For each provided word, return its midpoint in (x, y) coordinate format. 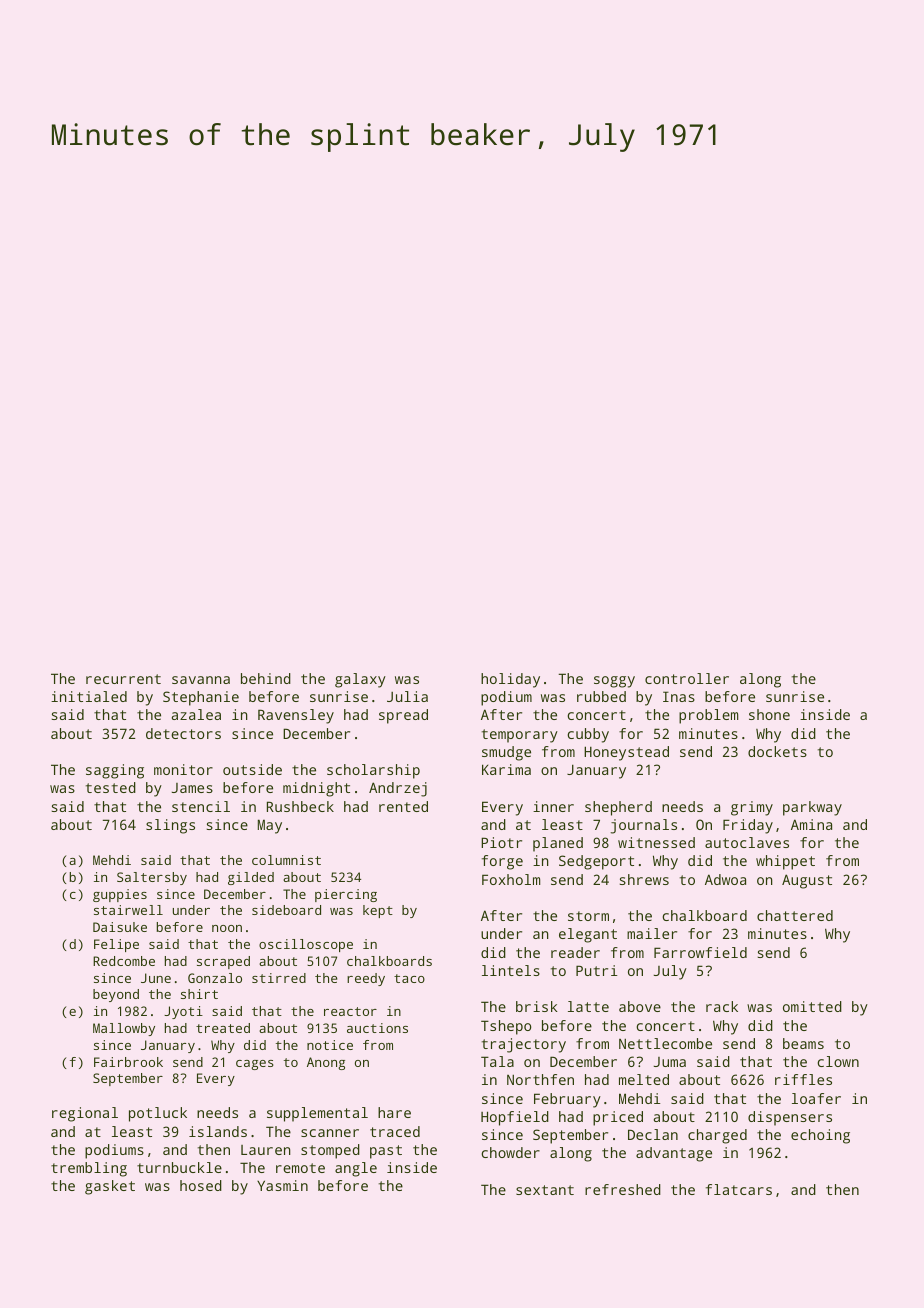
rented (403, 806)
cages (255, 1065)
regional (85, 1114)
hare (394, 1112)
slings (170, 826)
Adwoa (725, 879)
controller (687, 678)
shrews (644, 879)
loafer (816, 1098)
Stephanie (201, 698)
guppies (120, 895)
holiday (510, 680)
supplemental (317, 1114)
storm (588, 916)
